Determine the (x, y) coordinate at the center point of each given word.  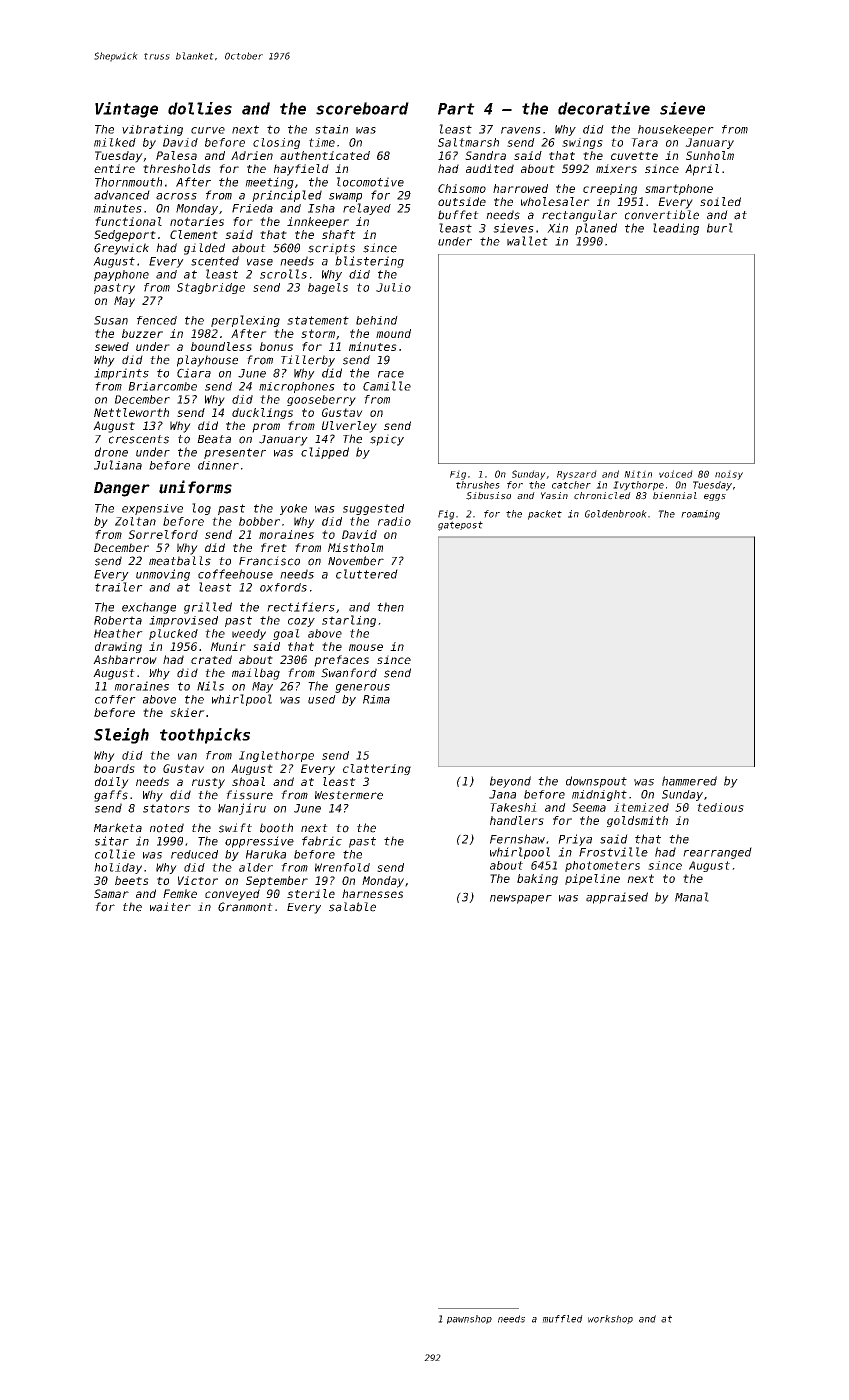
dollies (200, 108)
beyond (510, 782)
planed (596, 229)
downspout (596, 782)
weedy (249, 634)
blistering (369, 262)
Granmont (245, 907)
